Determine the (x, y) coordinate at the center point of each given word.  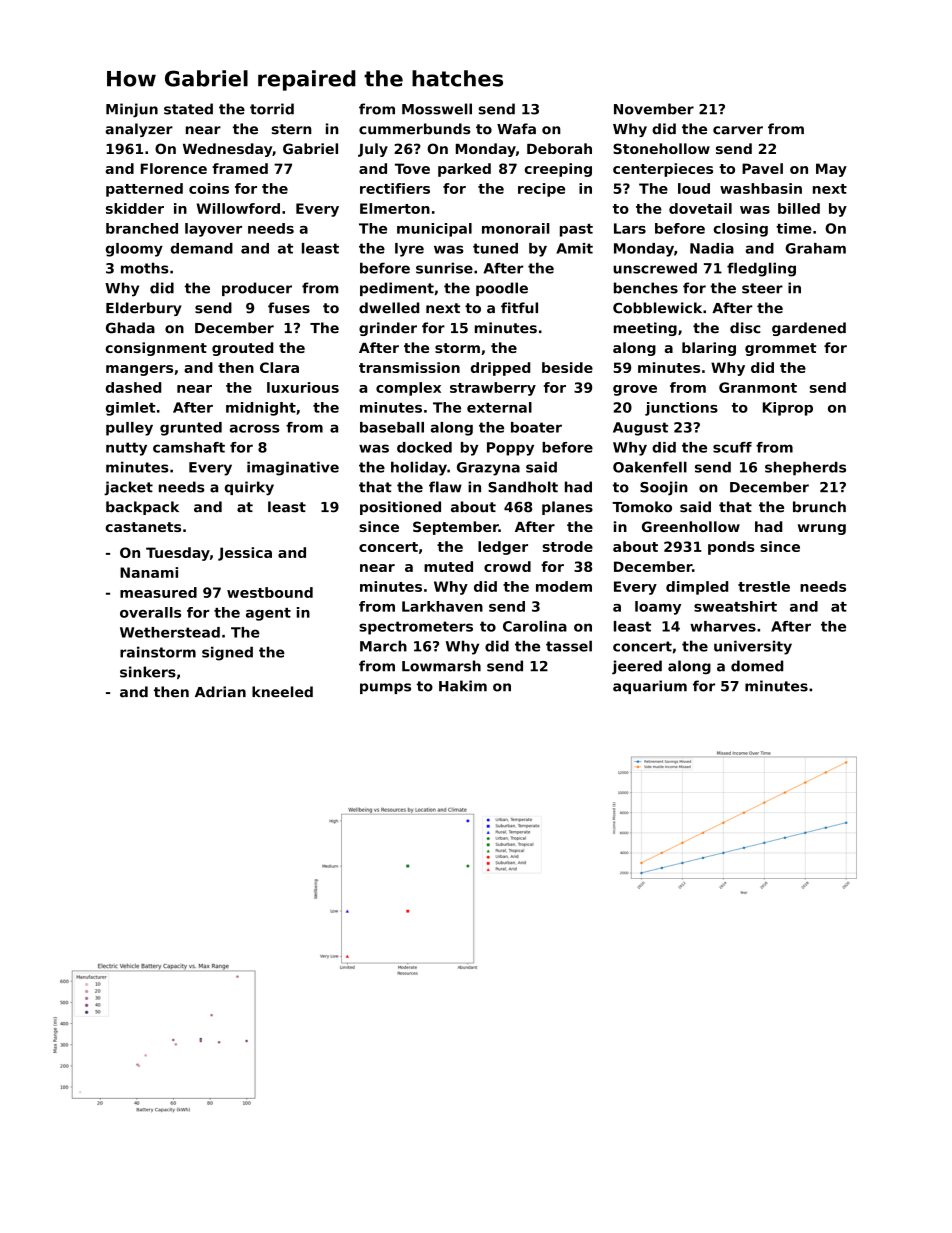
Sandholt (523, 487)
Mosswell (437, 109)
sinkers (148, 672)
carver (738, 130)
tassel (569, 646)
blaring (709, 349)
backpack (142, 508)
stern (292, 129)
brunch (819, 507)
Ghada (130, 328)
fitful (519, 308)
